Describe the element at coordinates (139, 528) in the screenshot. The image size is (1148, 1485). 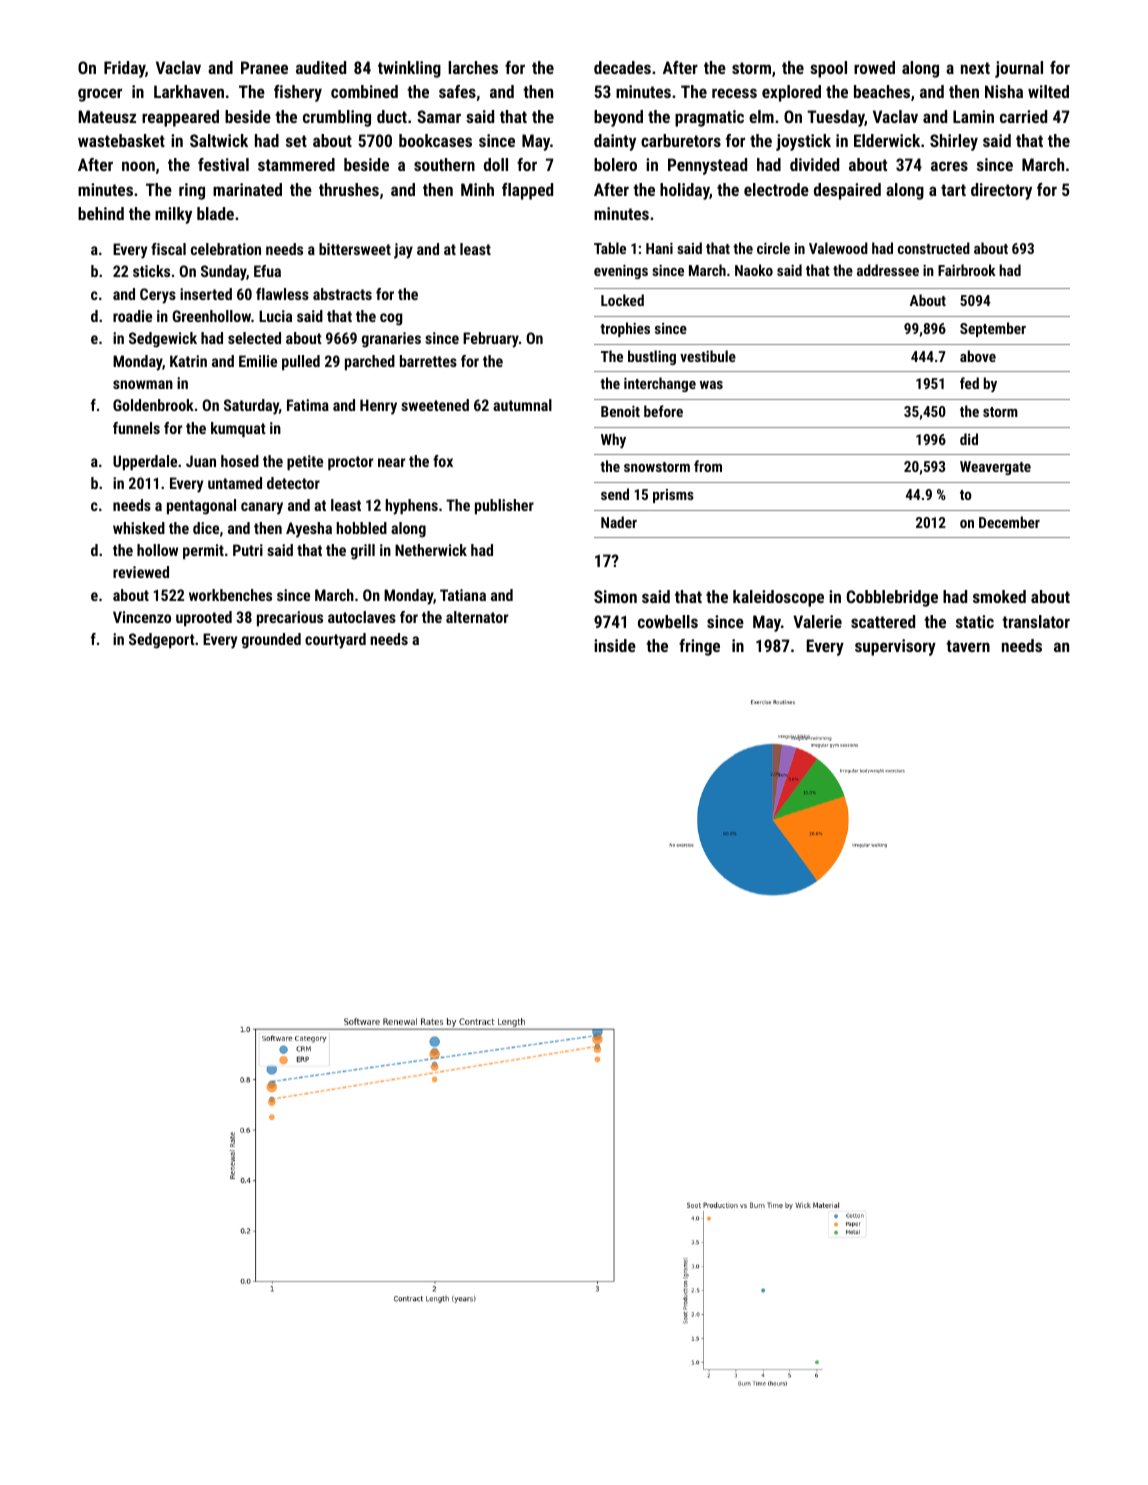
I see `whisked` at that location.
